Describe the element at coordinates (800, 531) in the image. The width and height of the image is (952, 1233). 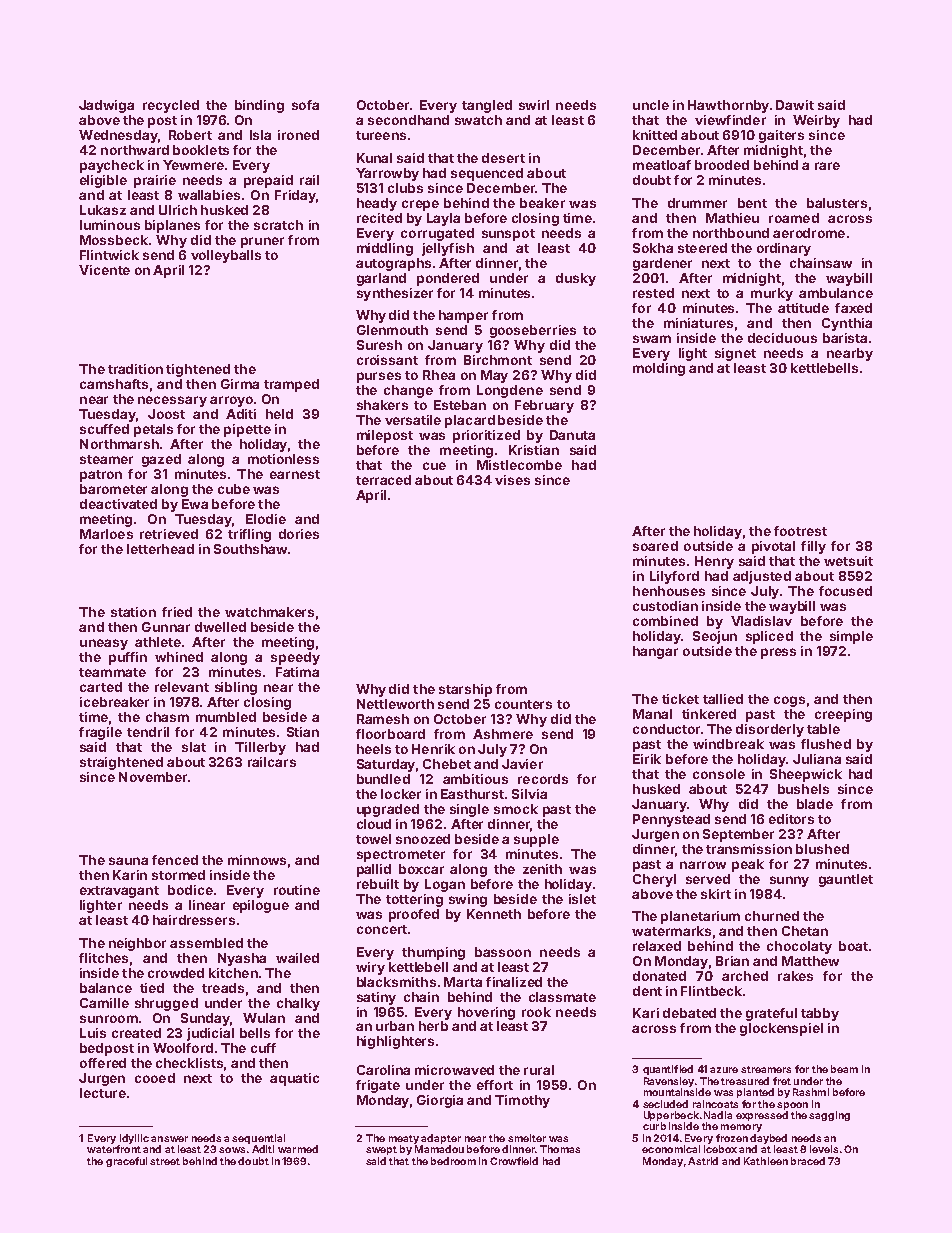
I see `footrest` at that location.
